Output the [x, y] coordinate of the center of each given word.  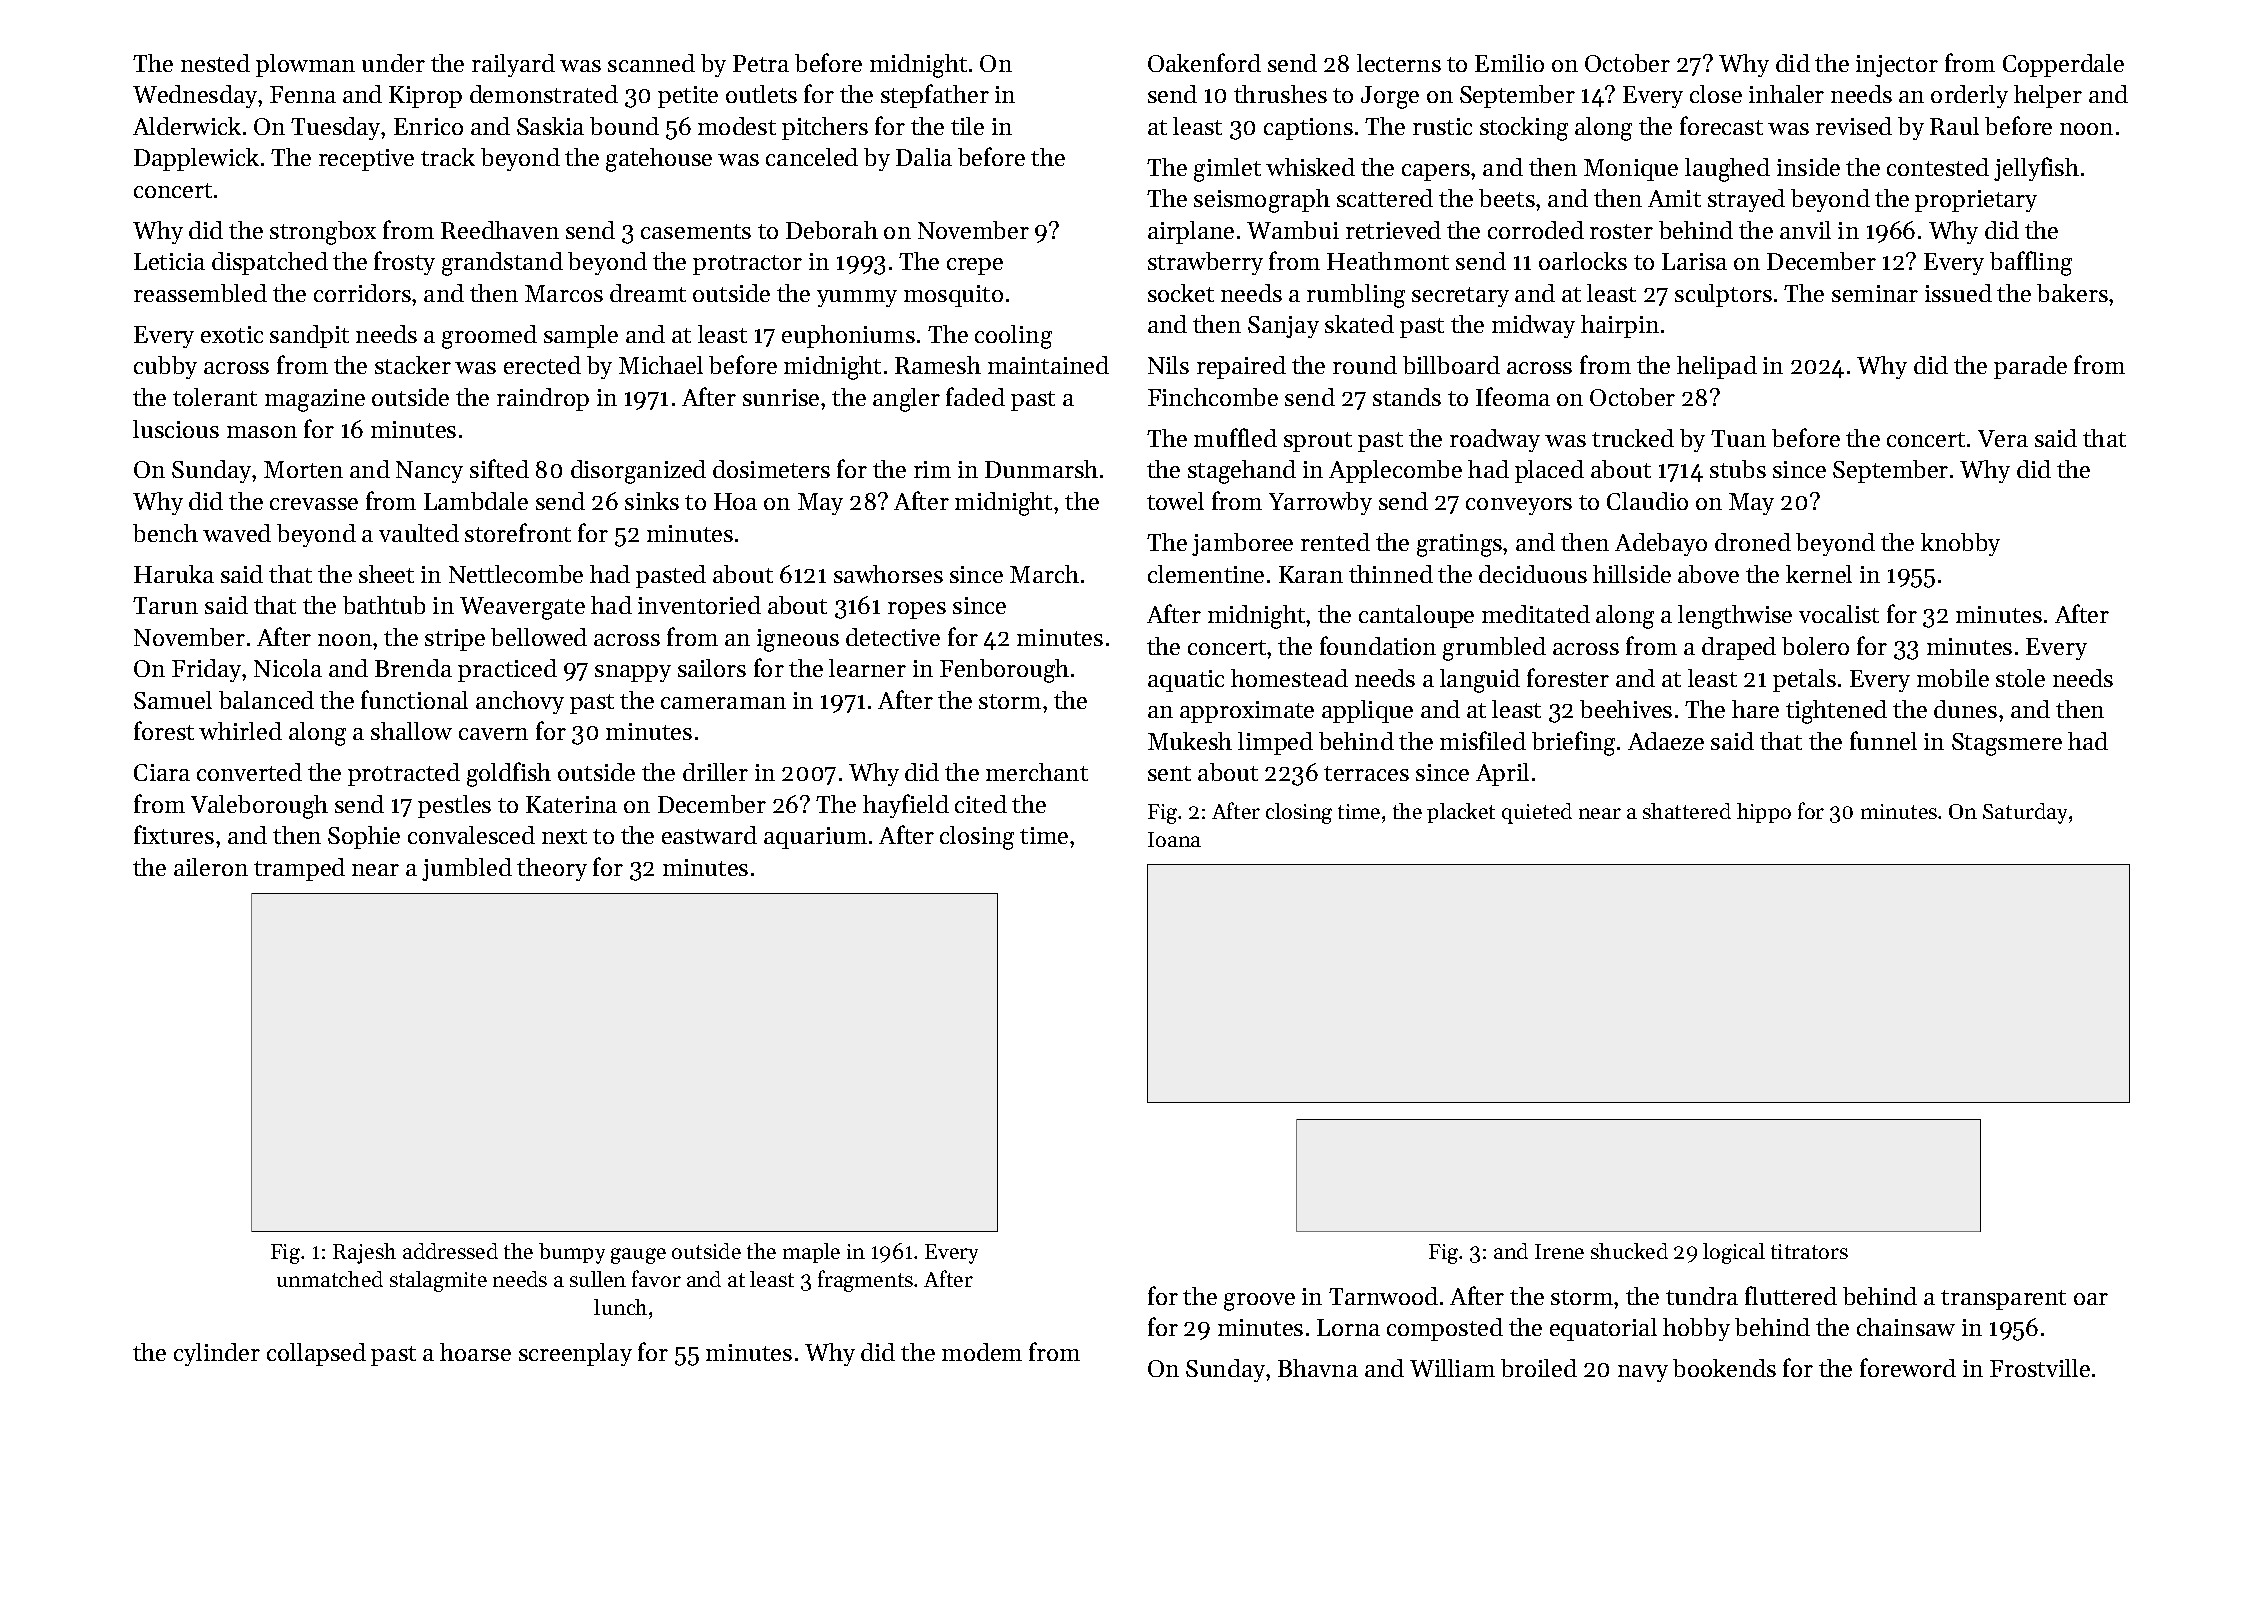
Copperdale [2063, 65]
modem [982, 1352]
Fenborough [1004, 671]
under [393, 63]
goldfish [509, 774]
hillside [1632, 574]
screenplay [575, 1354]
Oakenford [1204, 62]
